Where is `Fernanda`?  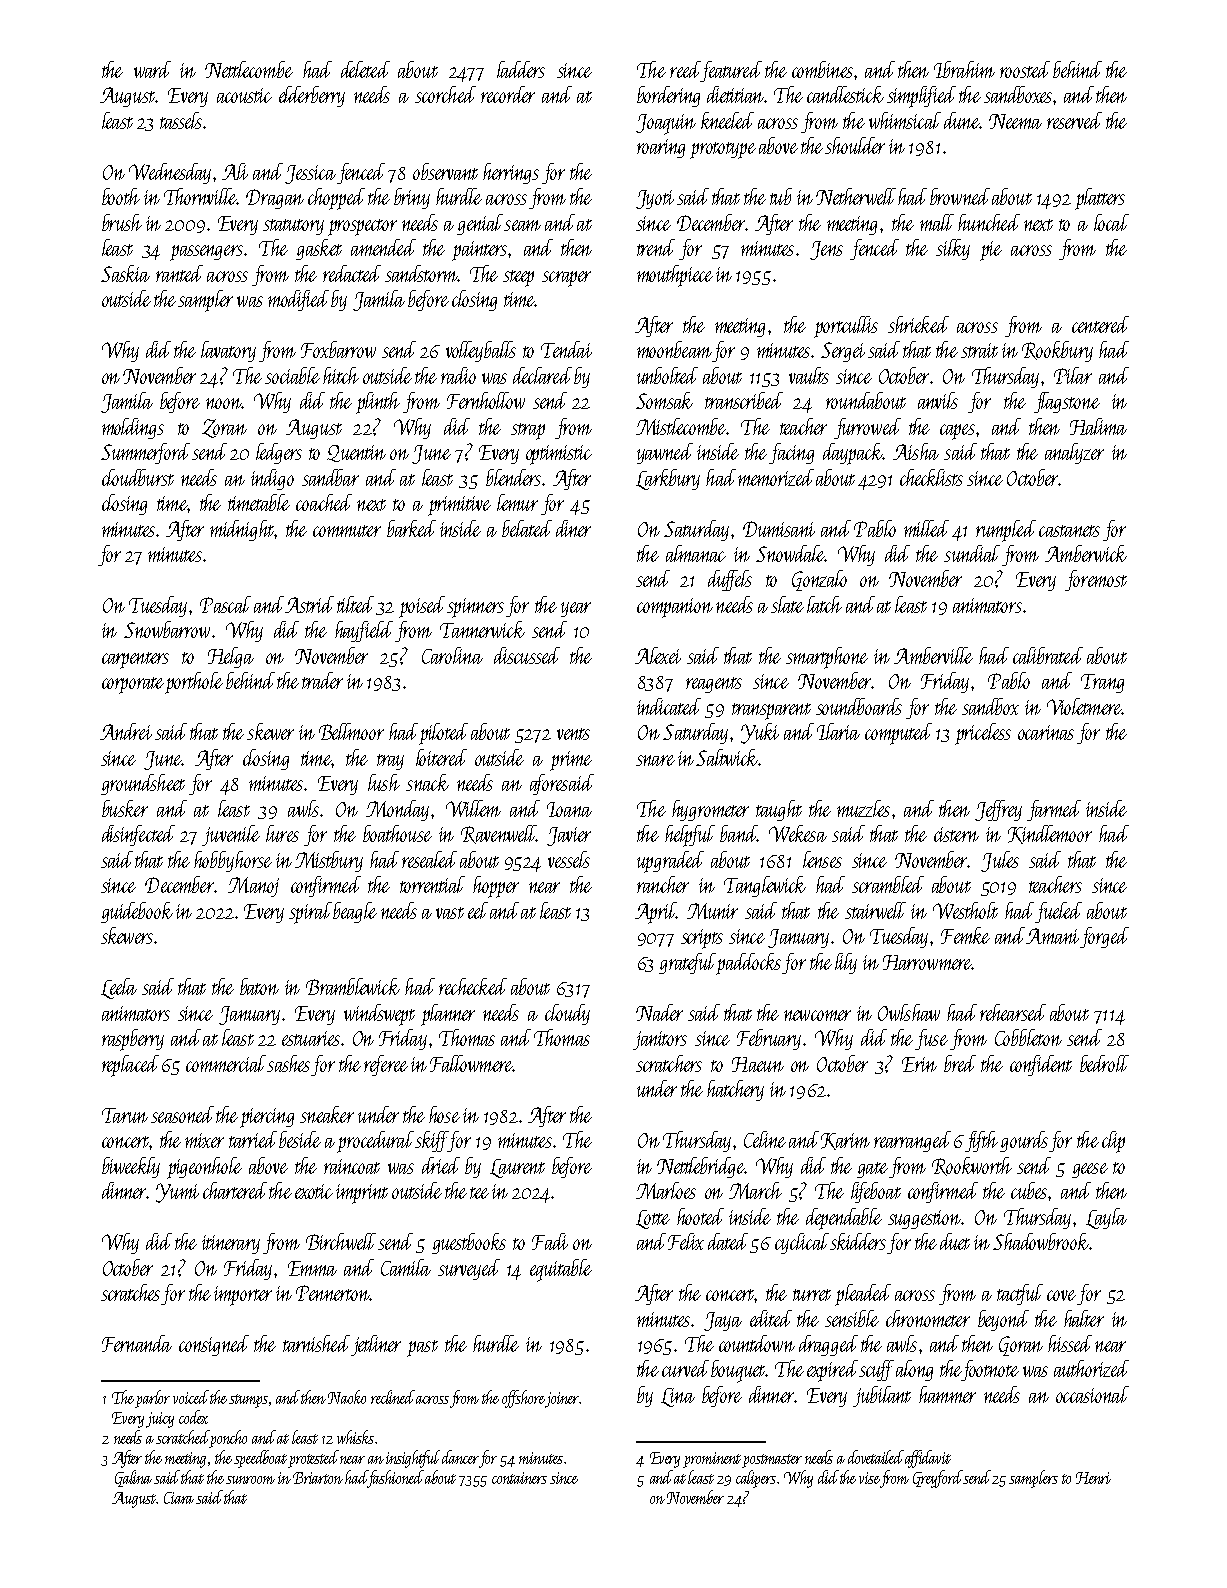
Fernanda is located at coordinates (137, 1343).
